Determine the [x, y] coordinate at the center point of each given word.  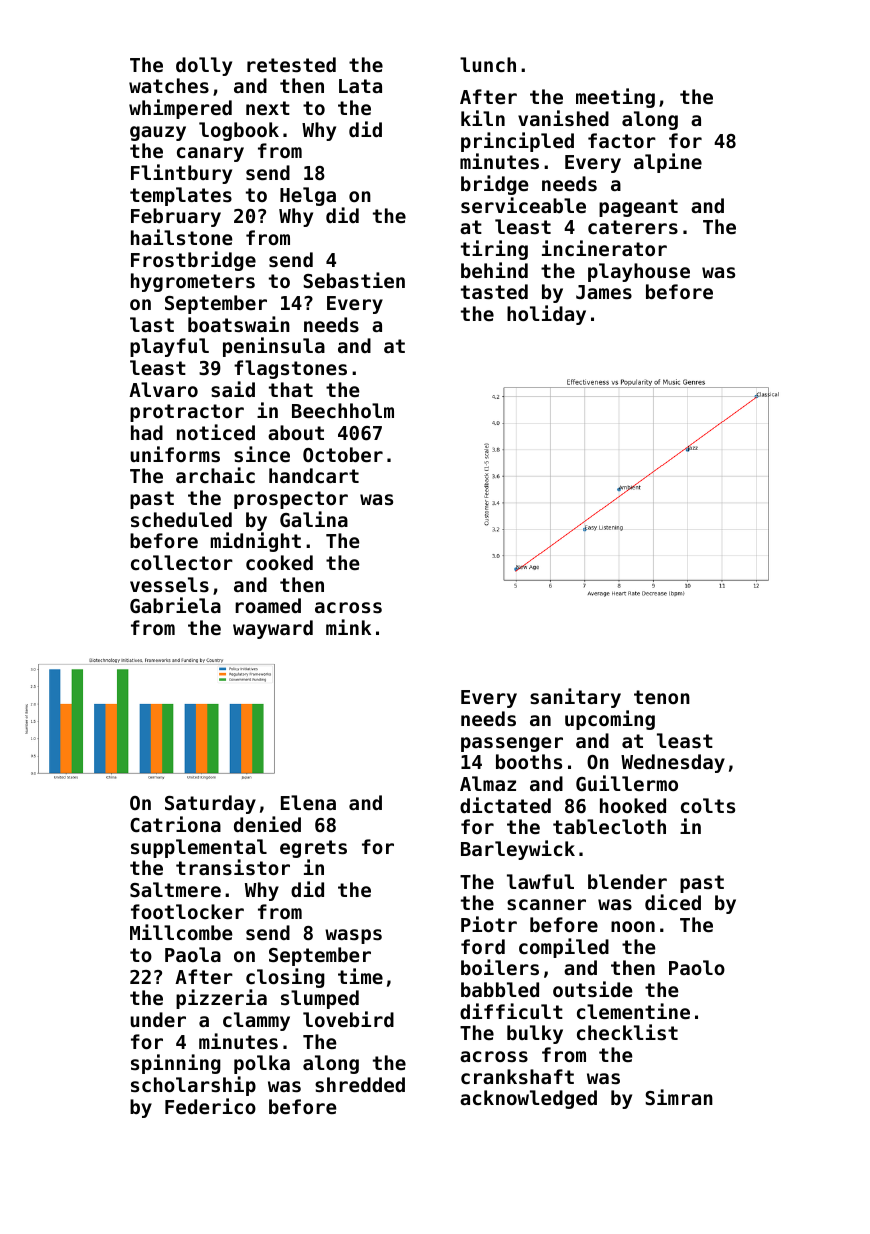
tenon [662, 697]
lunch [488, 64]
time [360, 976]
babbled [500, 989]
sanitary [575, 698]
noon [633, 926]
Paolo [697, 967]
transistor [233, 867]
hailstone [182, 237]
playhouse [639, 272]
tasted [494, 292]
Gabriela [175, 605]
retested [291, 65]
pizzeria [221, 999]
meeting [615, 98]
